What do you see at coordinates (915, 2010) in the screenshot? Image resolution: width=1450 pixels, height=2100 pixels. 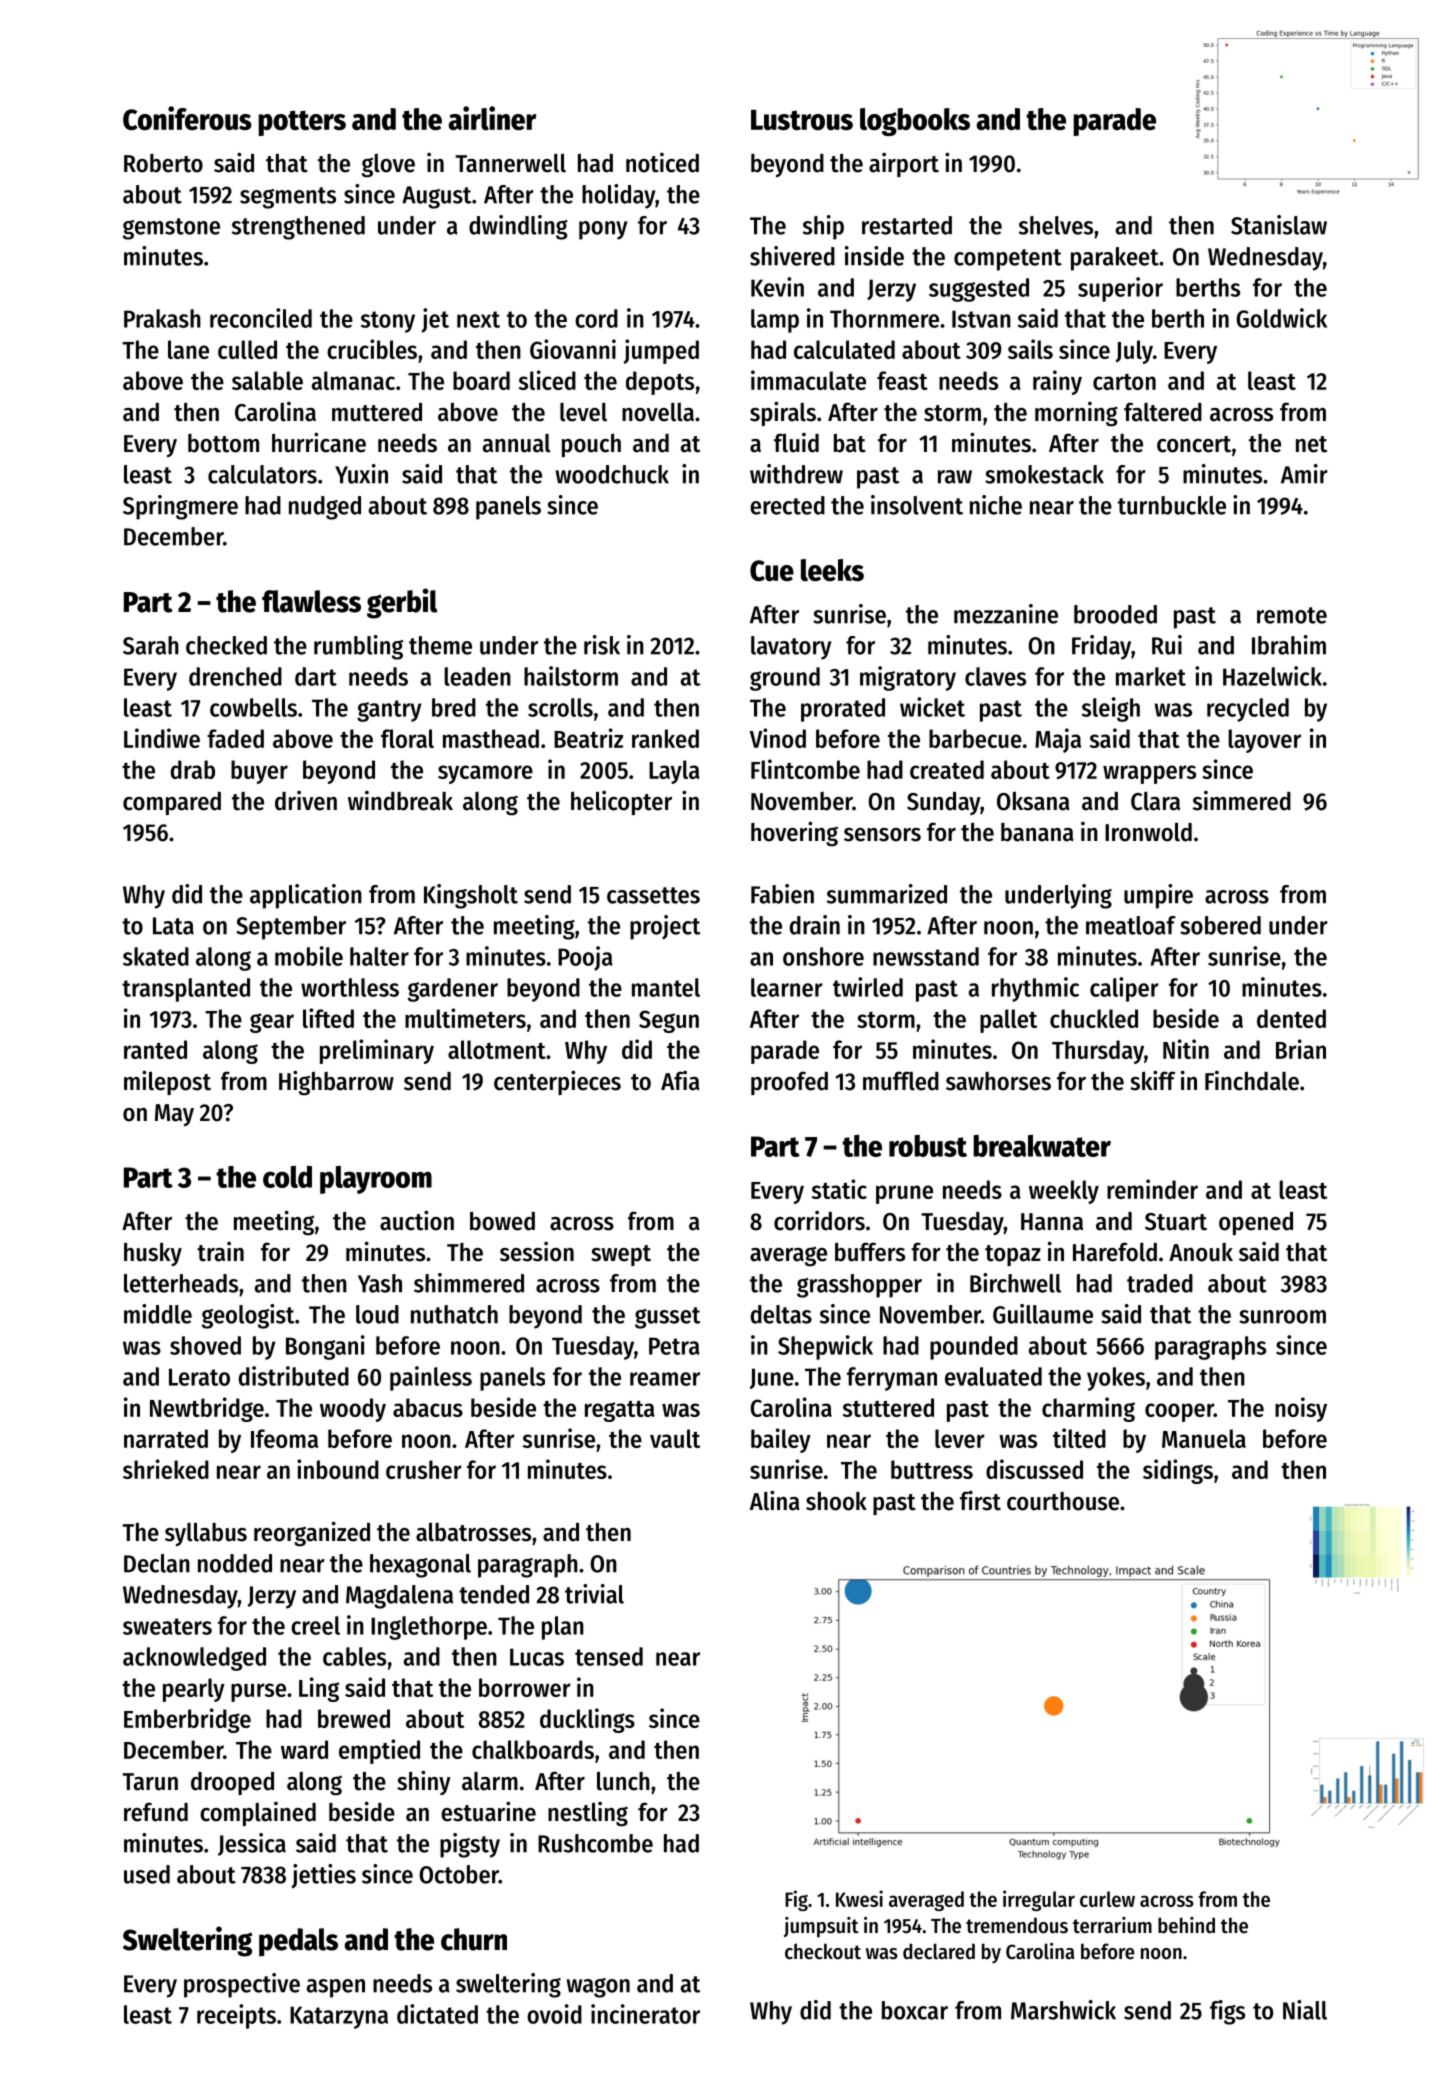 I see `boxcar` at bounding box center [915, 2010].
